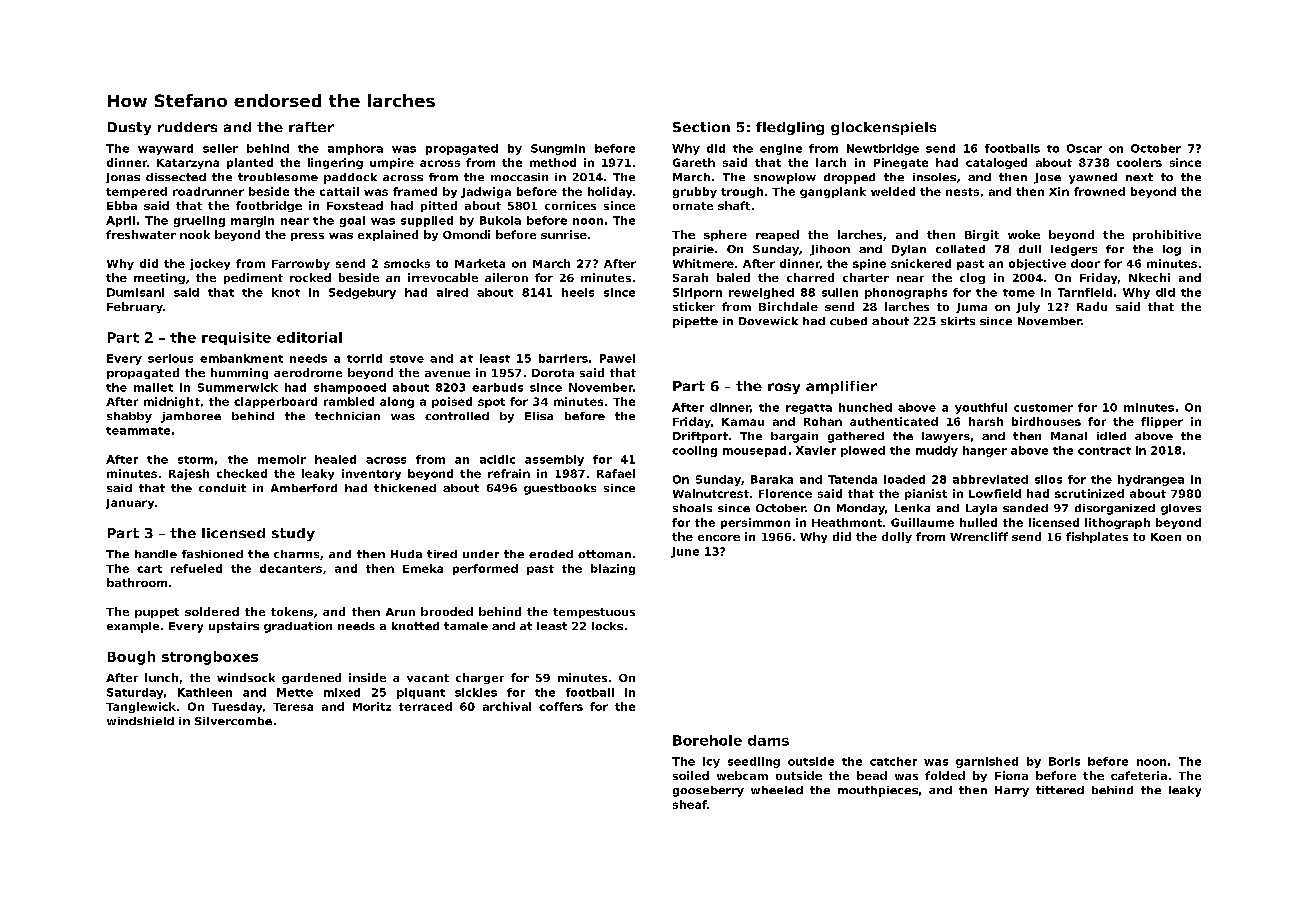 The image size is (1308, 924). I want to click on editorial, so click(309, 337).
